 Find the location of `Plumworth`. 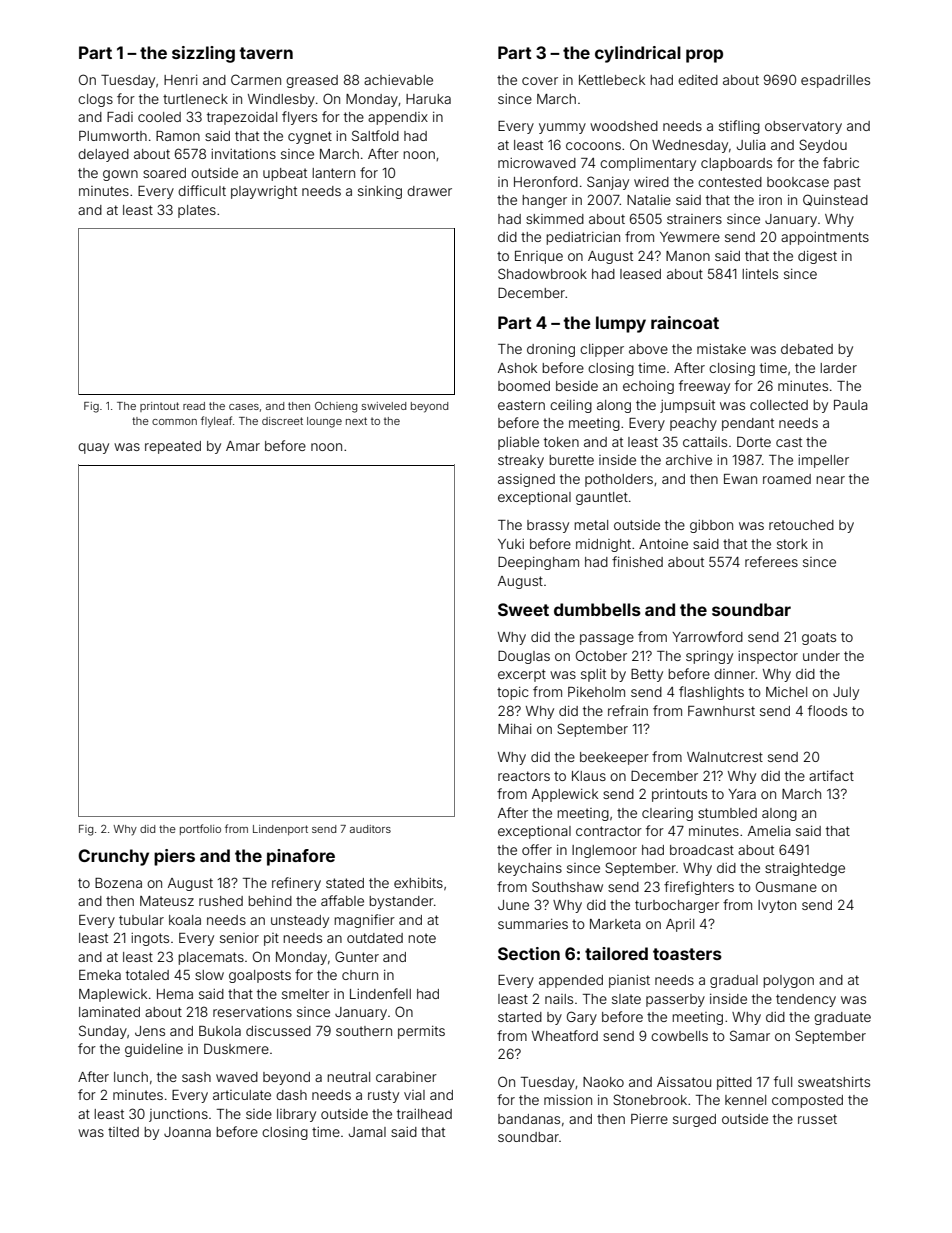

Plumworth is located at coordinates (113, 136).
